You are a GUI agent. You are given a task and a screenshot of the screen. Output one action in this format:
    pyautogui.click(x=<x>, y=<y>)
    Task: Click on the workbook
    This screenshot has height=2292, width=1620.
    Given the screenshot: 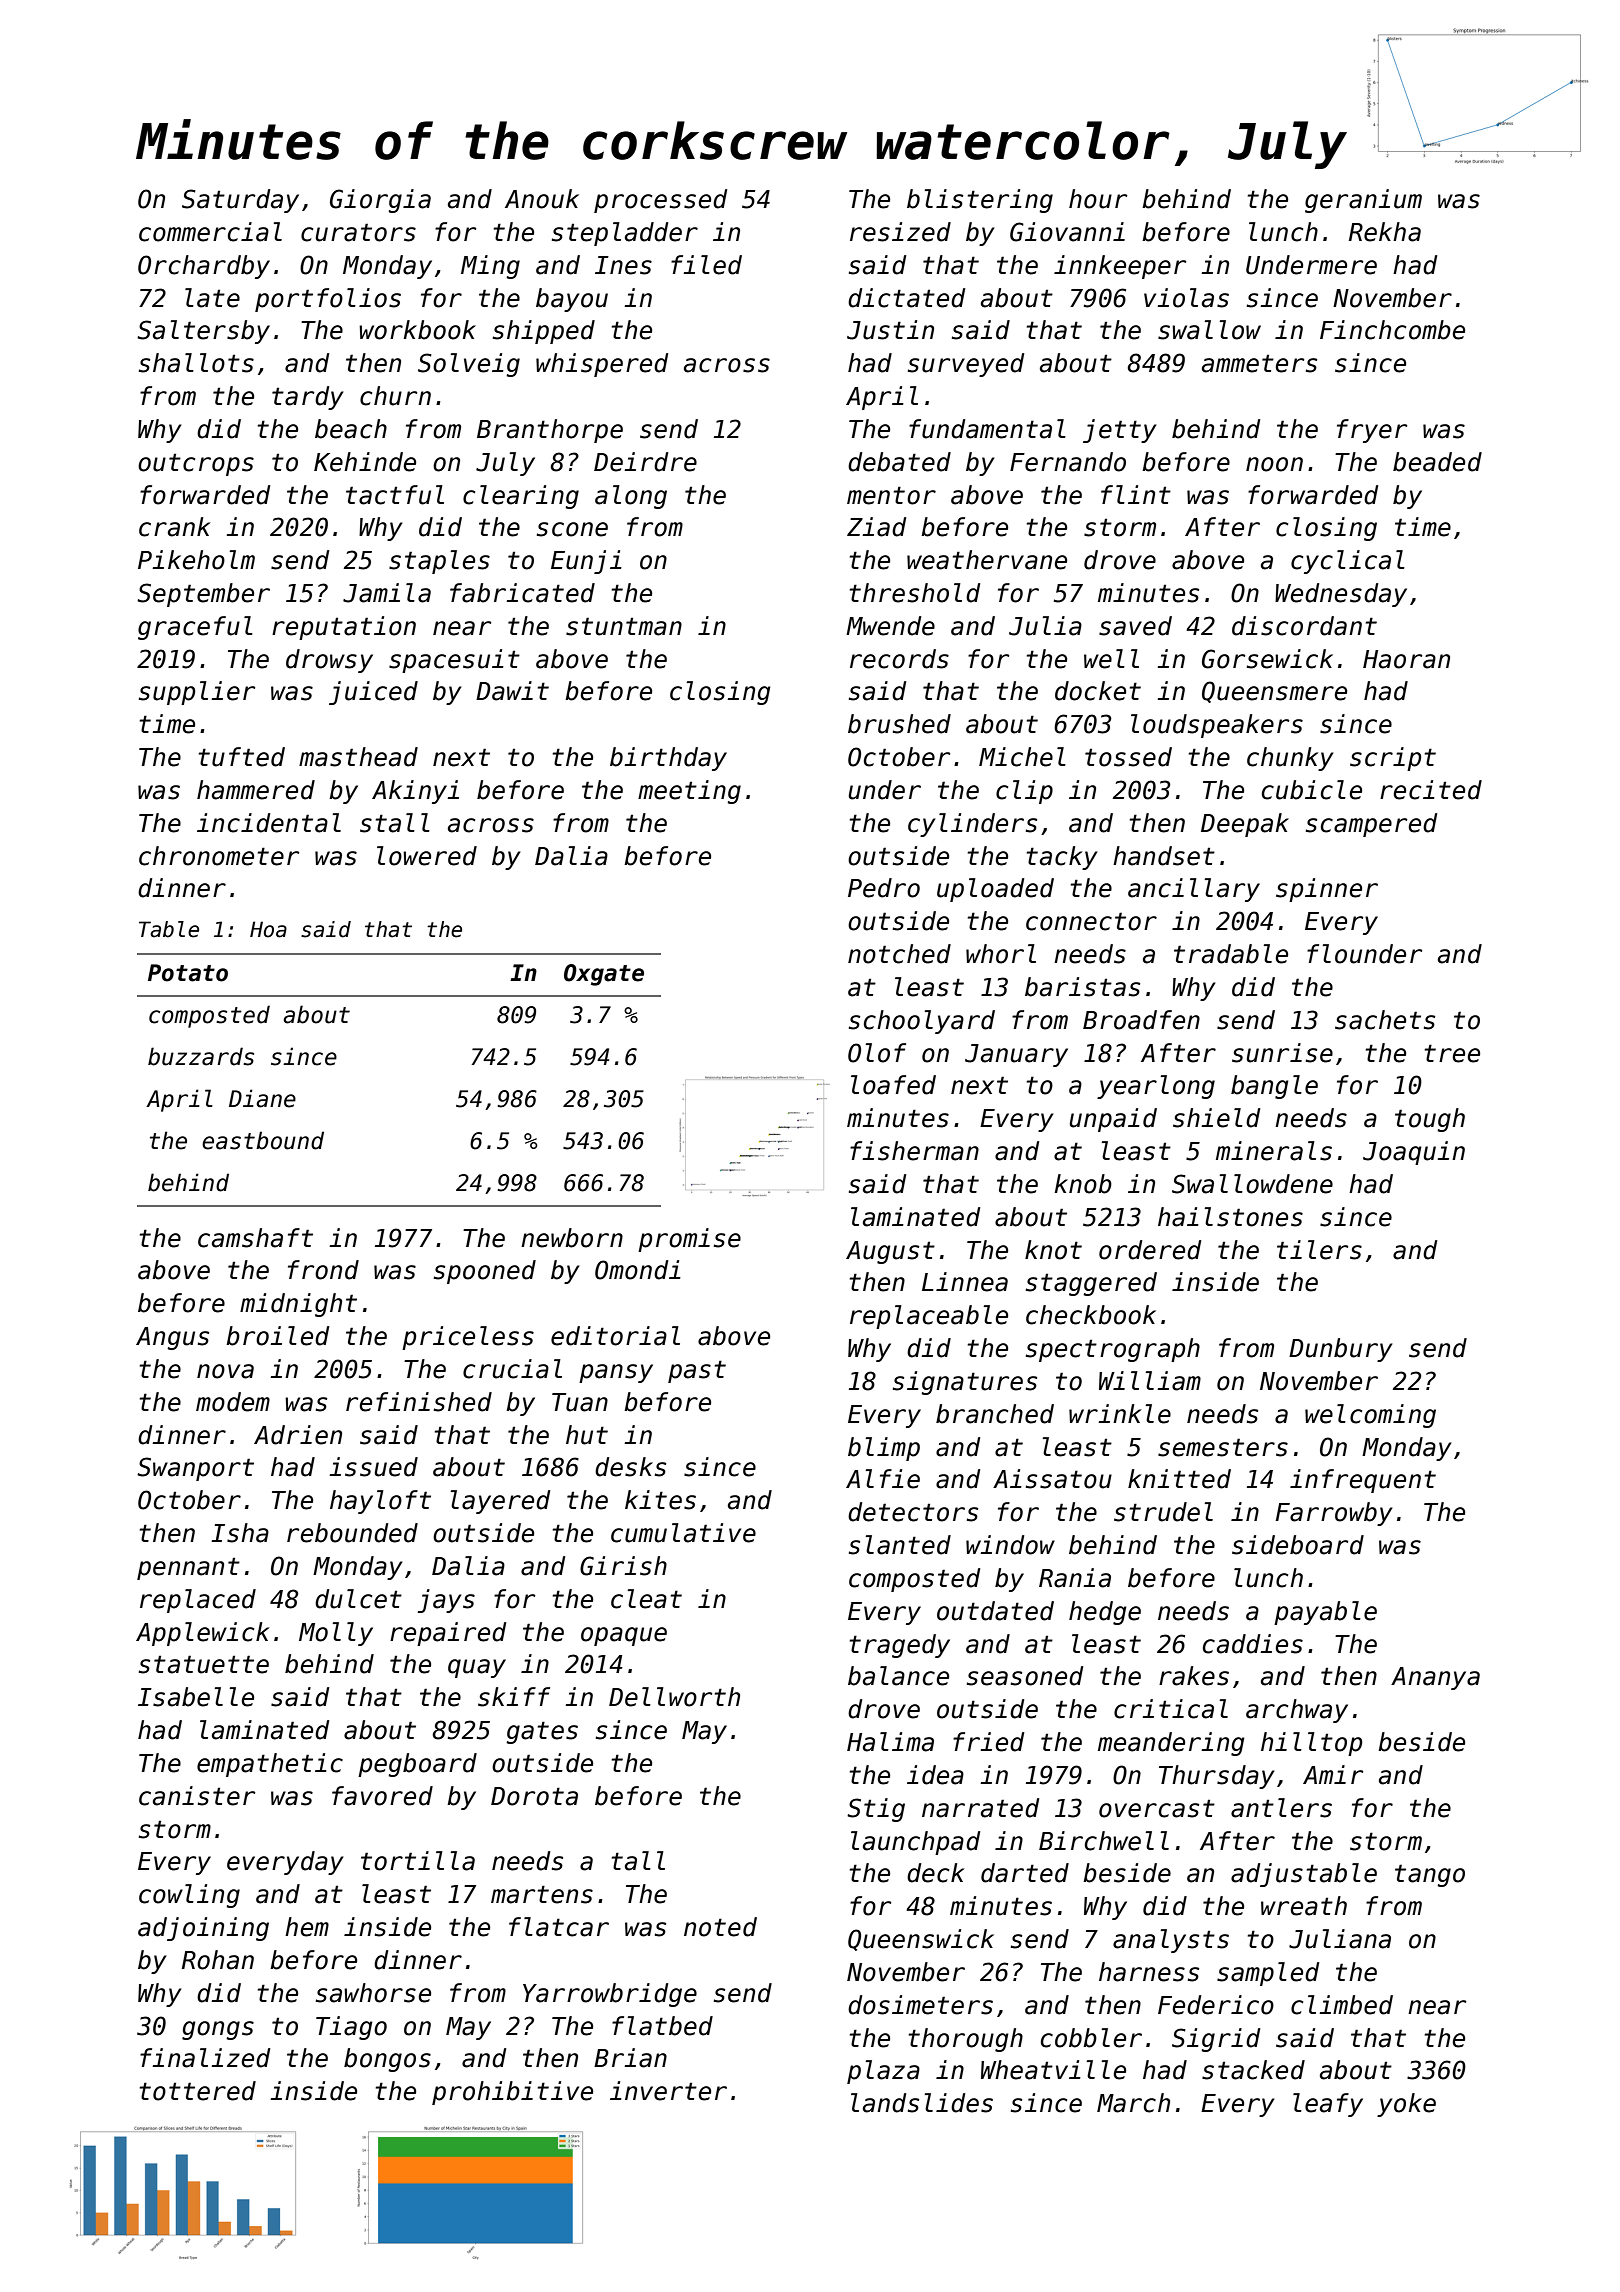 What is the action you would take?
    pyautogui.click(x=417, y=330)
